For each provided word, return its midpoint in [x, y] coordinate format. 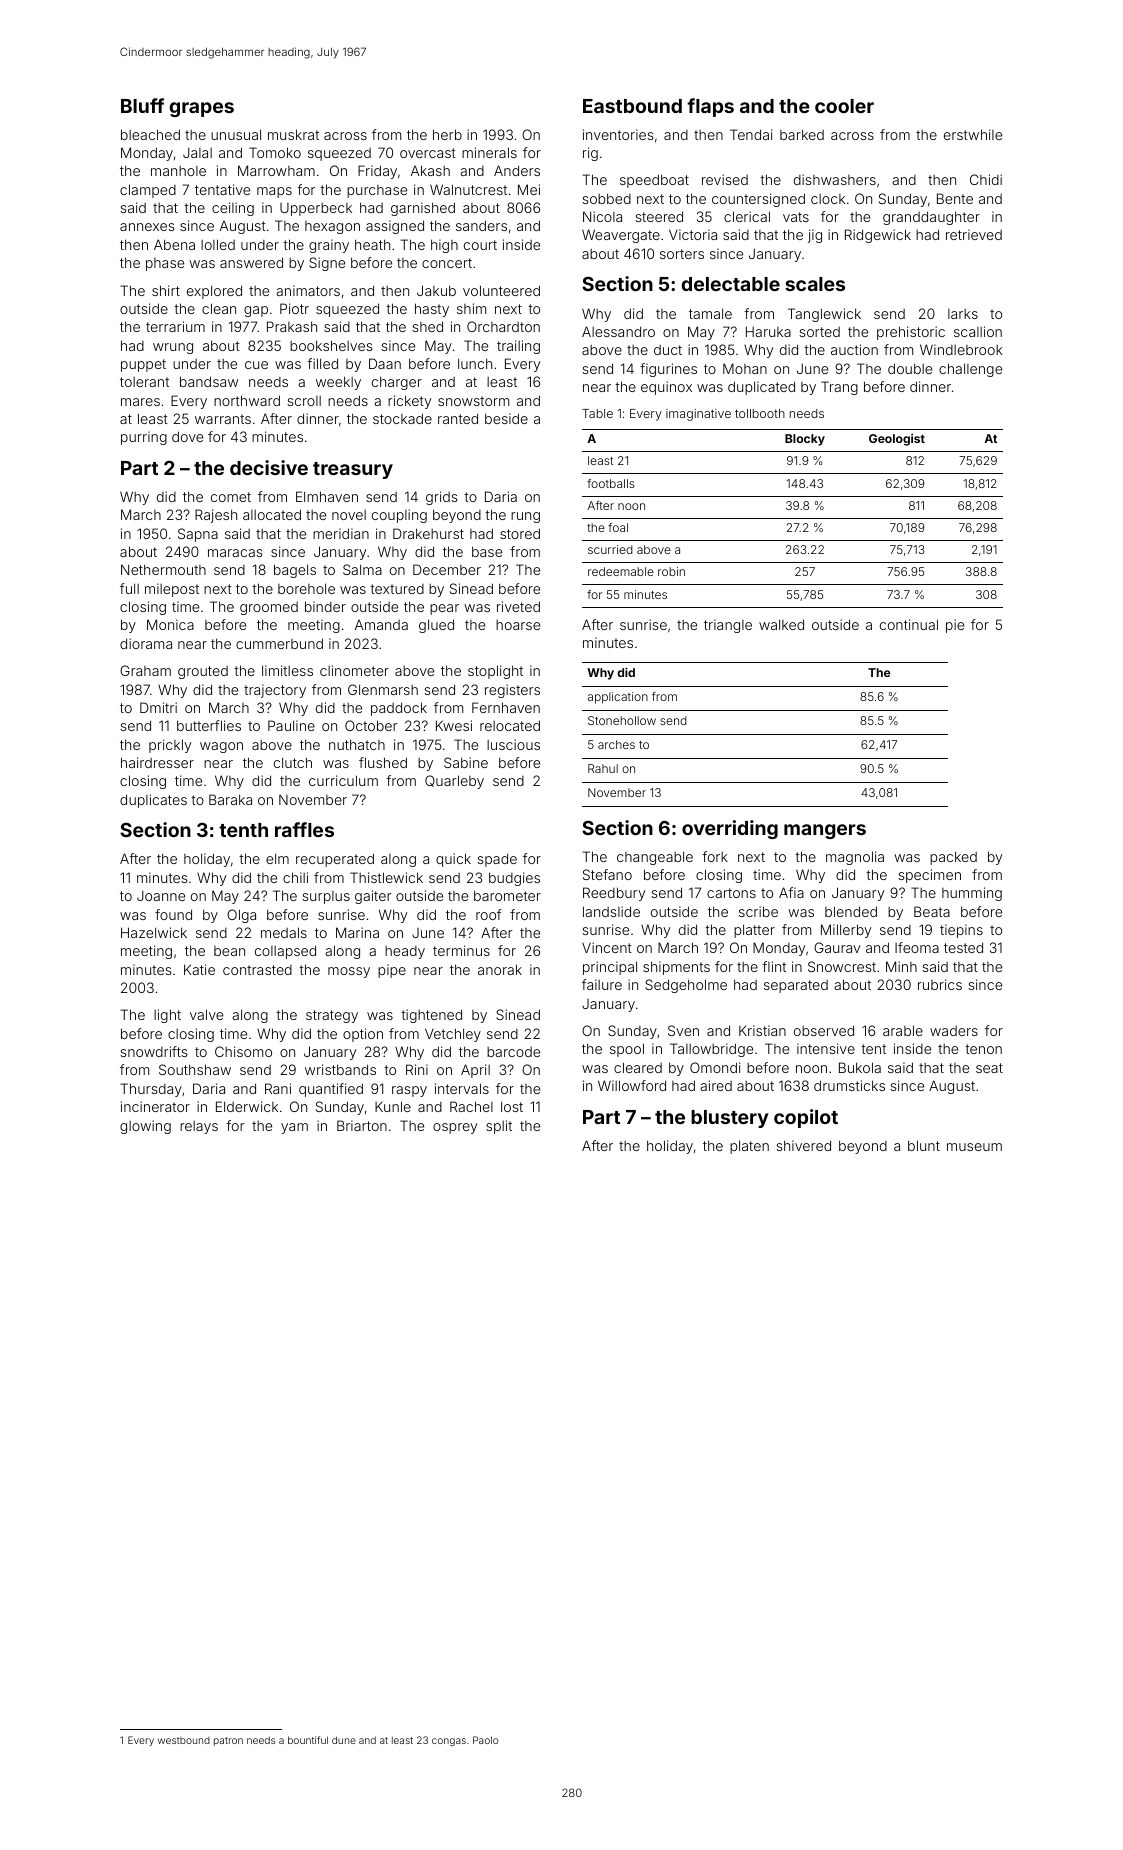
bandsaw [209, 381]
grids [442, 498]
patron [228, 1741]
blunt [924, 1145]
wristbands [340, 1069]
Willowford [632, 1085]
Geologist [897, 440]
